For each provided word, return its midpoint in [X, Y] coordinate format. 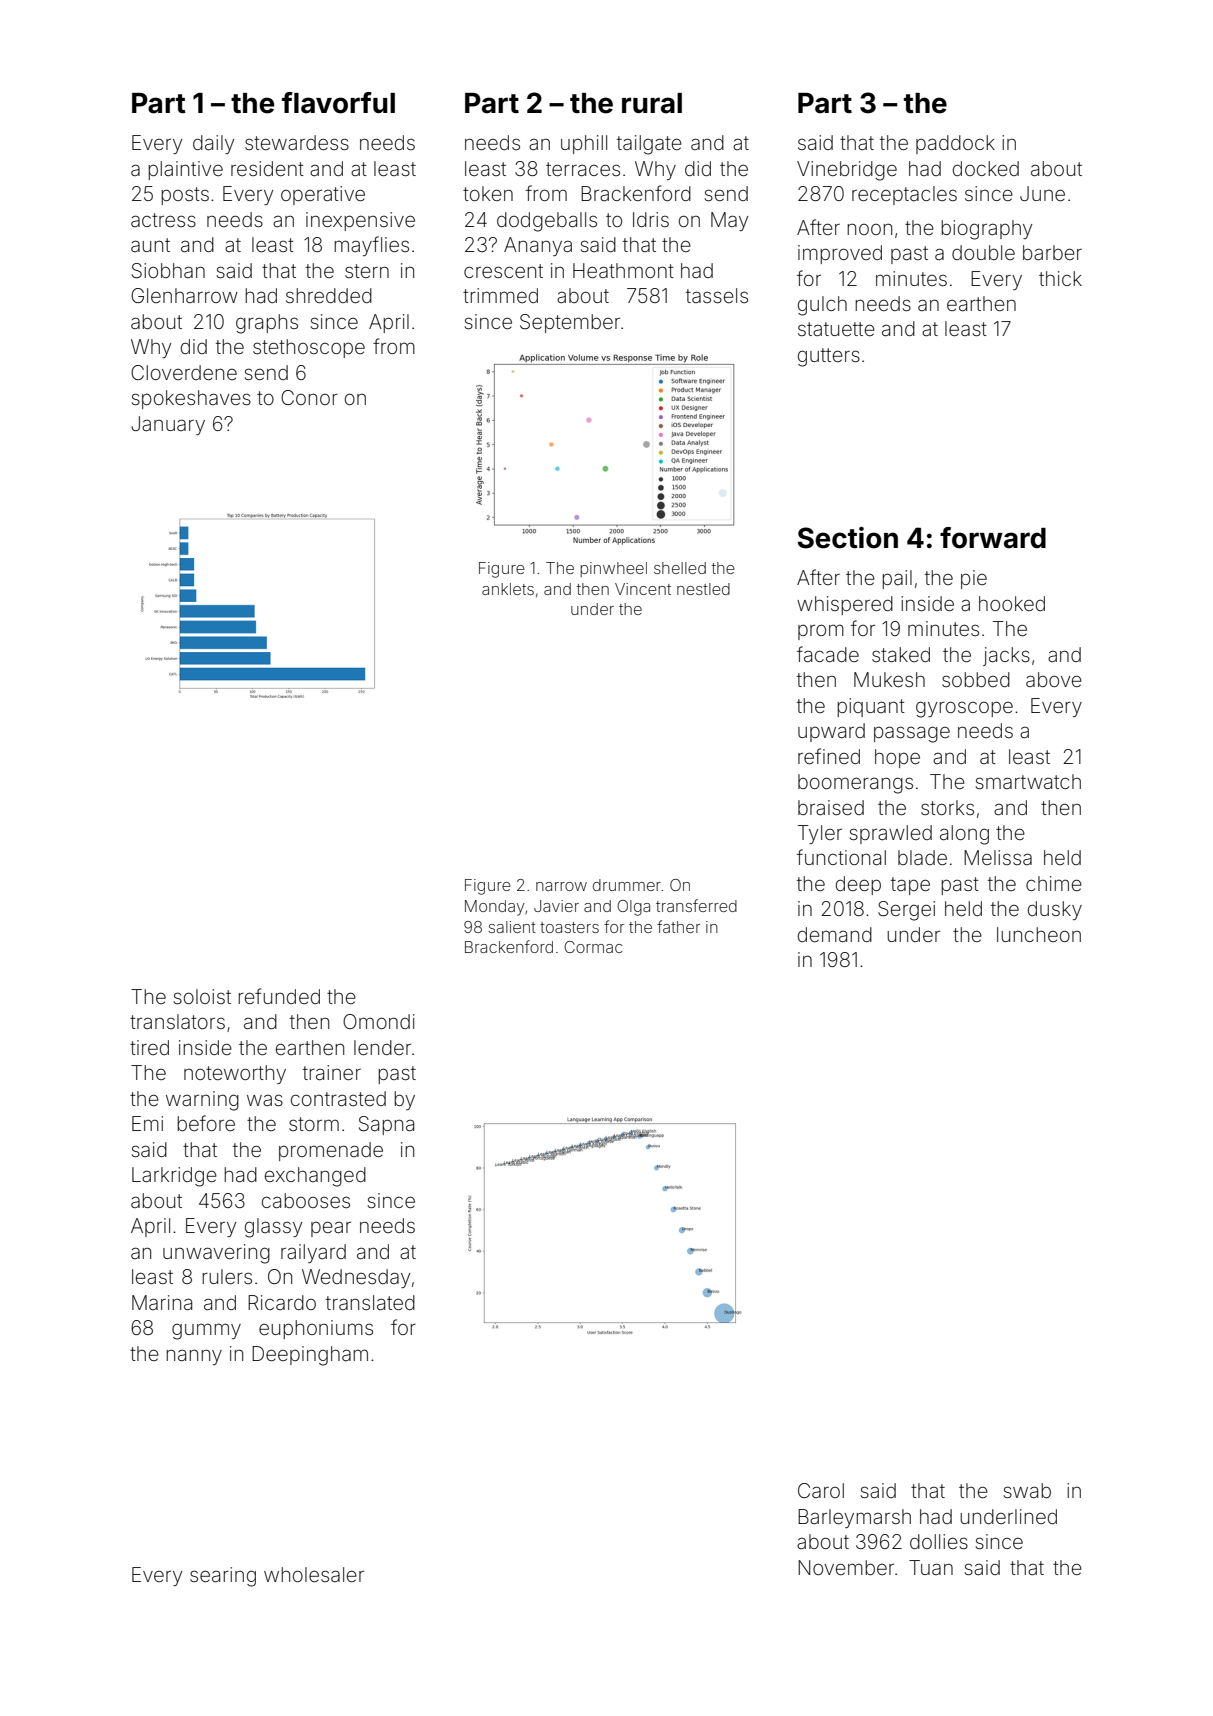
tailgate [649, 145]
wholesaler [314, 1574]
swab [1027, 1490]
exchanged [315, 1177]
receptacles [904, 195]
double [983, 252]
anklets [508, 589]
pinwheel [613, 569]
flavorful [338, 103]
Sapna [386, 1125]
